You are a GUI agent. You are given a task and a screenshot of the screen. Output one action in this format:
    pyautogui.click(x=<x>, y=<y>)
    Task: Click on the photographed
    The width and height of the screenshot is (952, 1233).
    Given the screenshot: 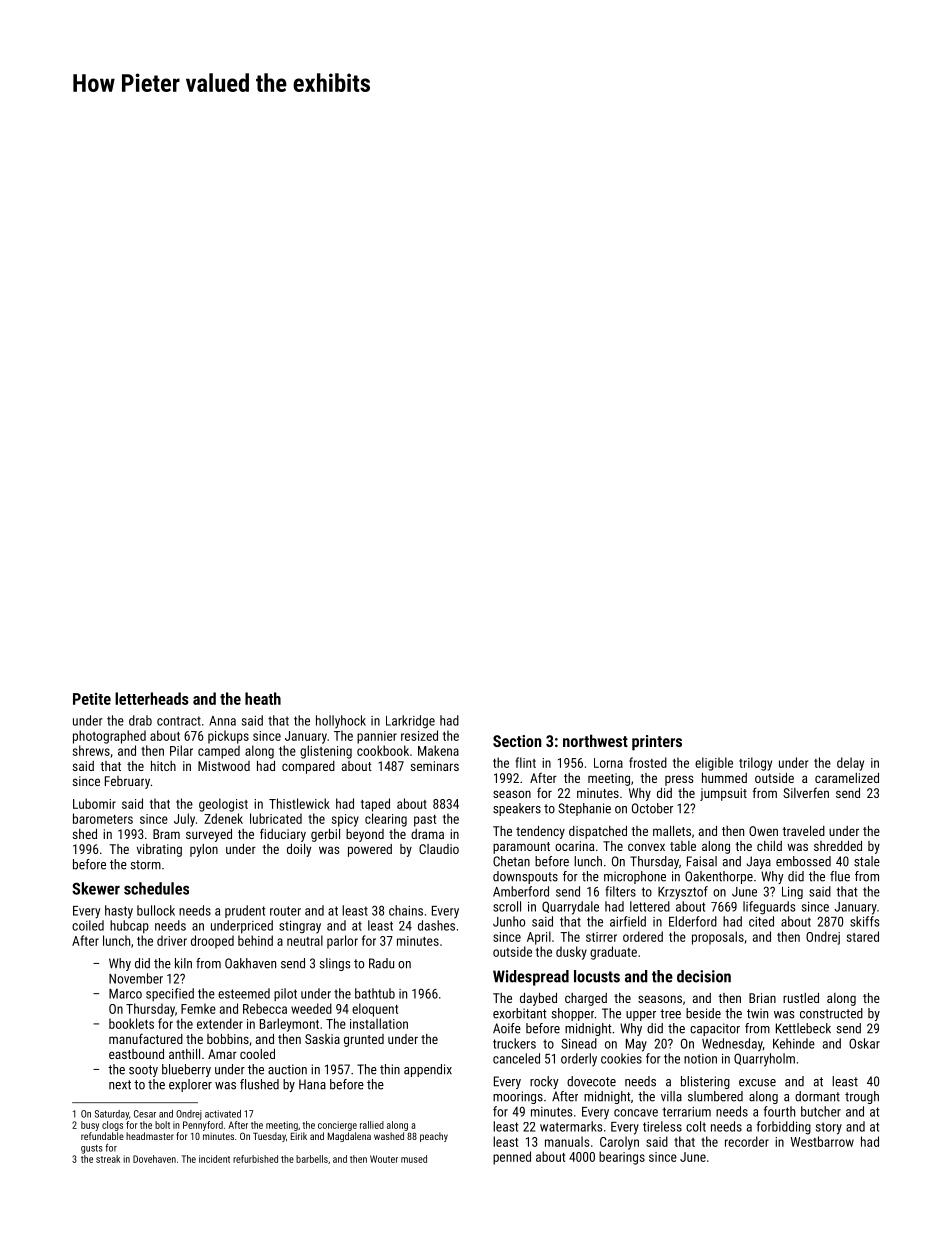 What is the action you would take?
    pyautogui.click(x=109, y=737)
